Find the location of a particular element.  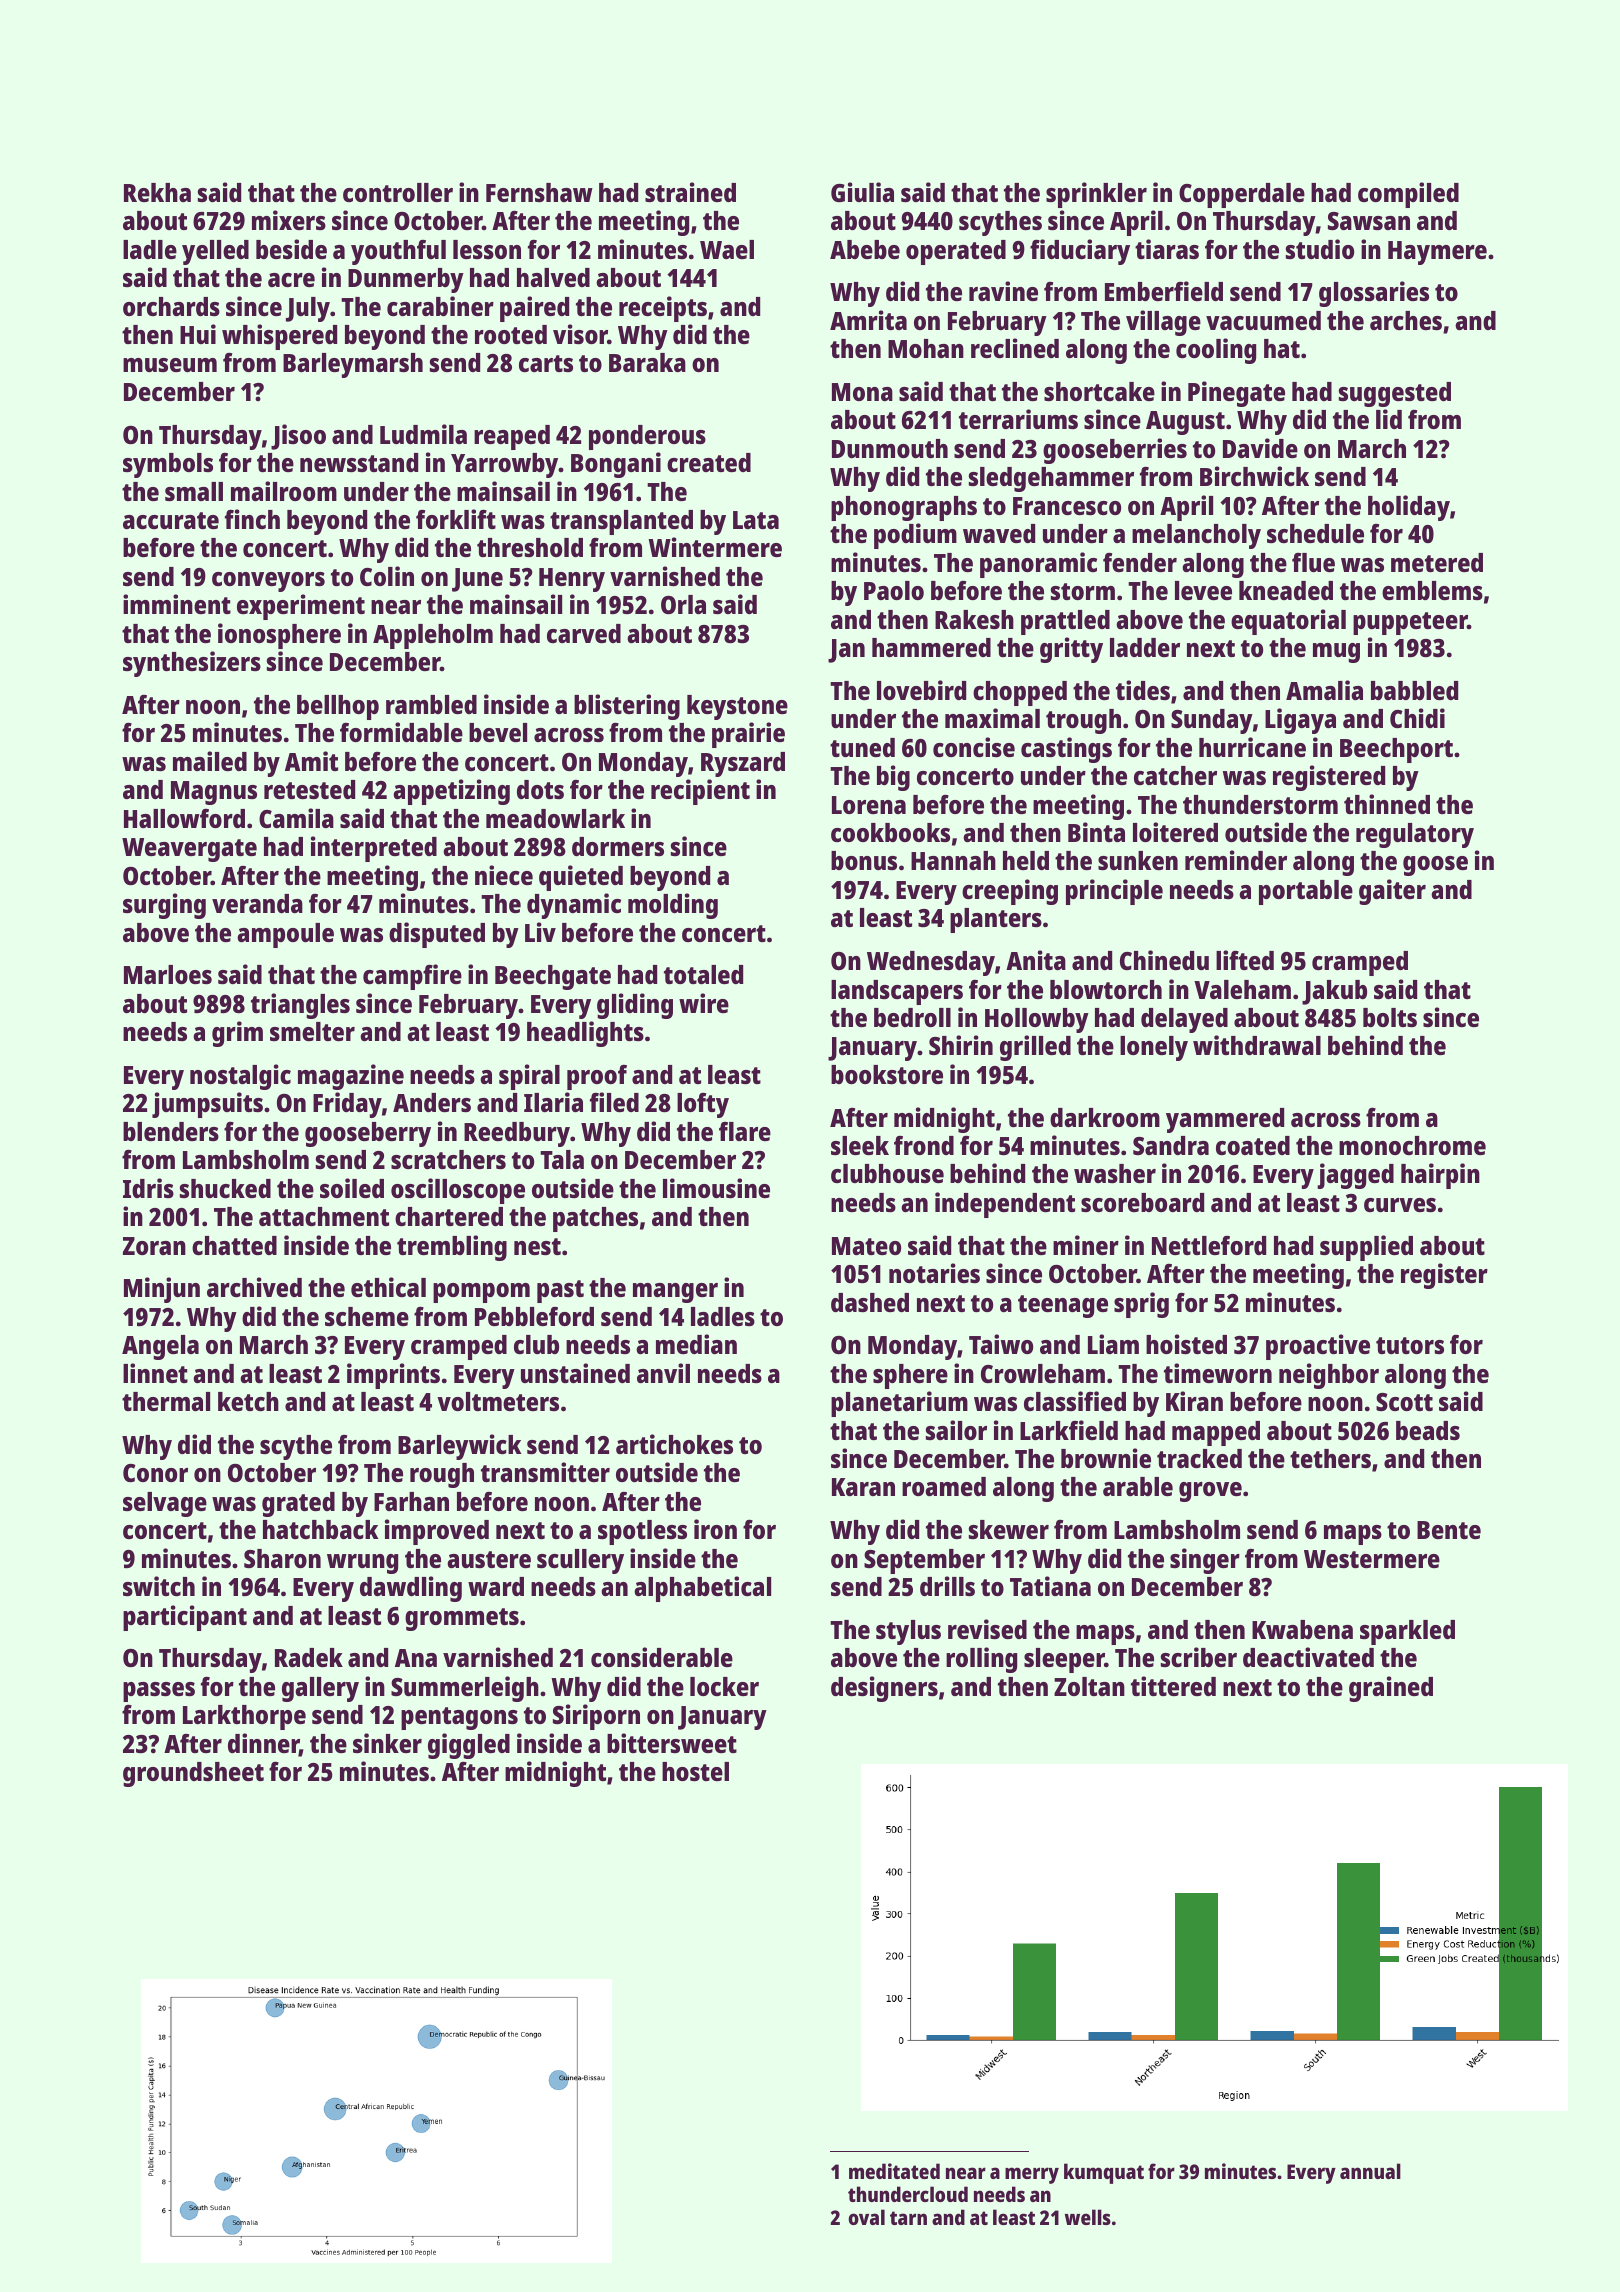

grained is located at coordinates (1391, 1689).
